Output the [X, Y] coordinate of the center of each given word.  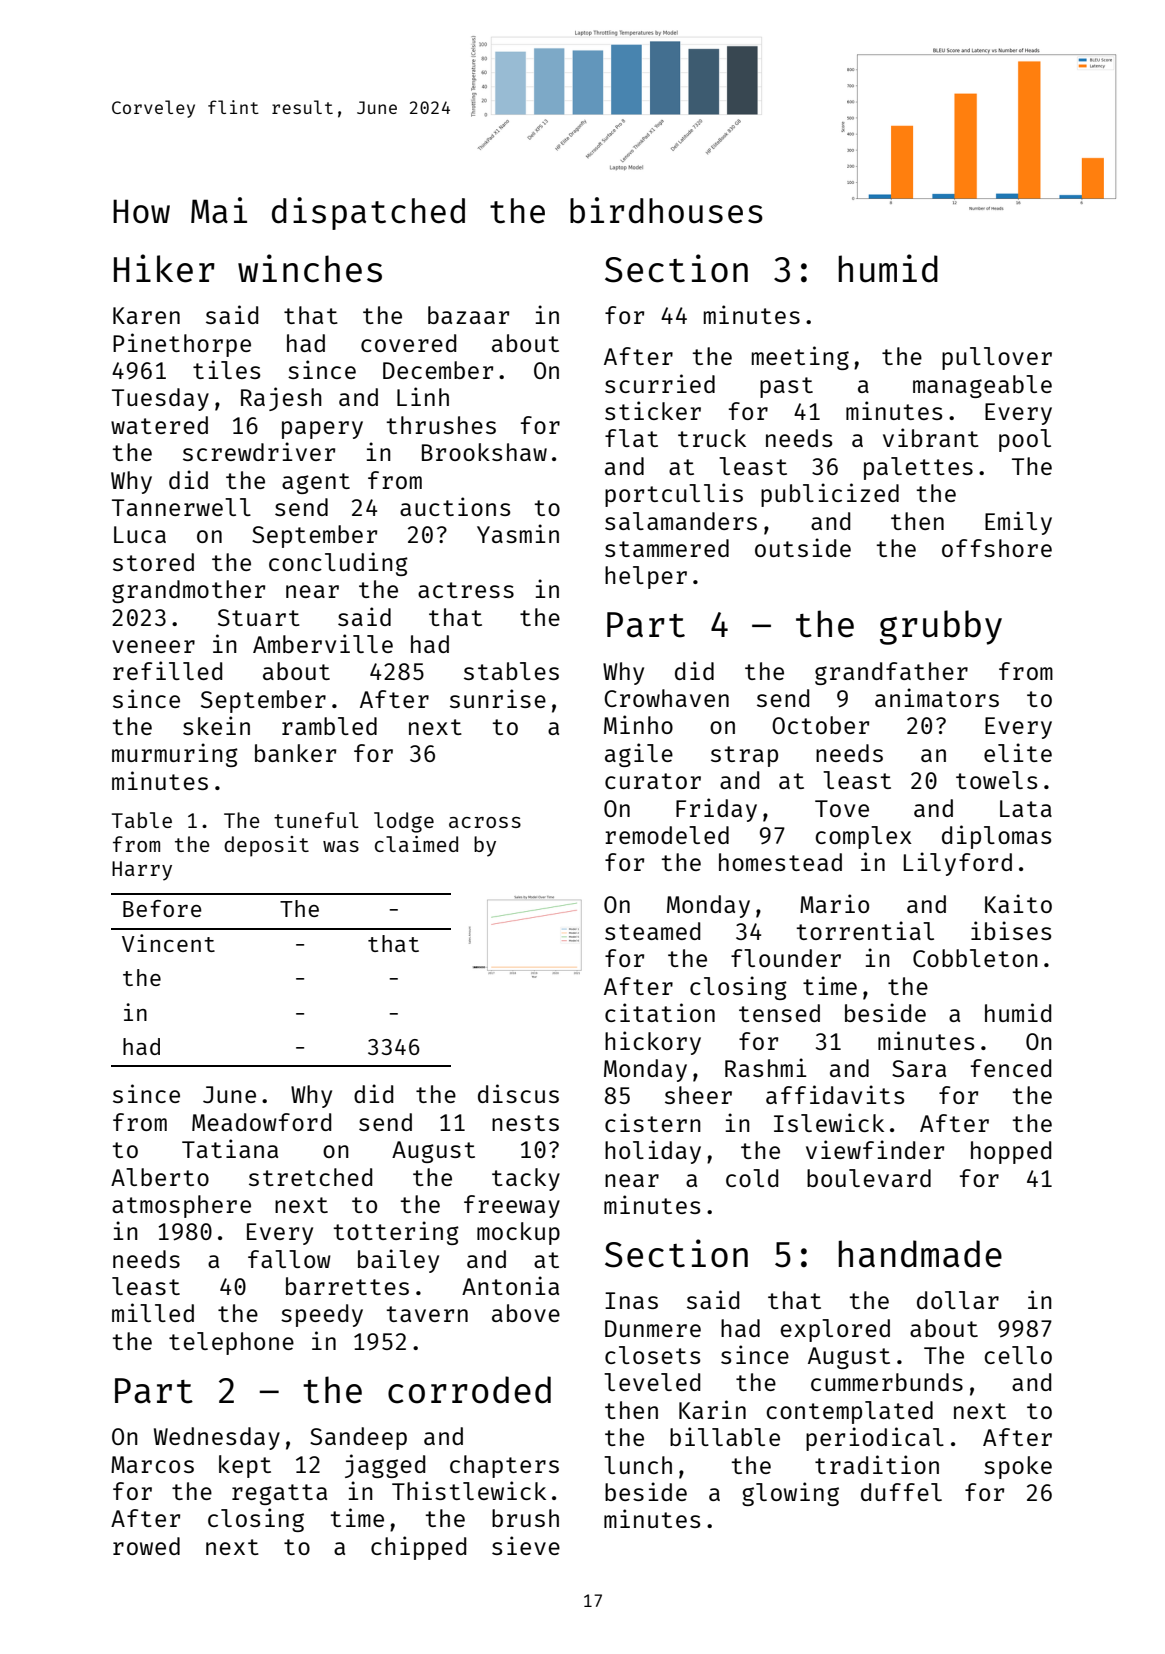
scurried [660, 383]
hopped [1011, 1152]
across [485, 822]
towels [996, 780]
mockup [518, 1233]
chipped [418, 1548]
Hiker [164, 268]
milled [153, 1312]
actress [466, 590]
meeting [800, 358]
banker [295, 753]
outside [803, 547]
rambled [329, 726]
